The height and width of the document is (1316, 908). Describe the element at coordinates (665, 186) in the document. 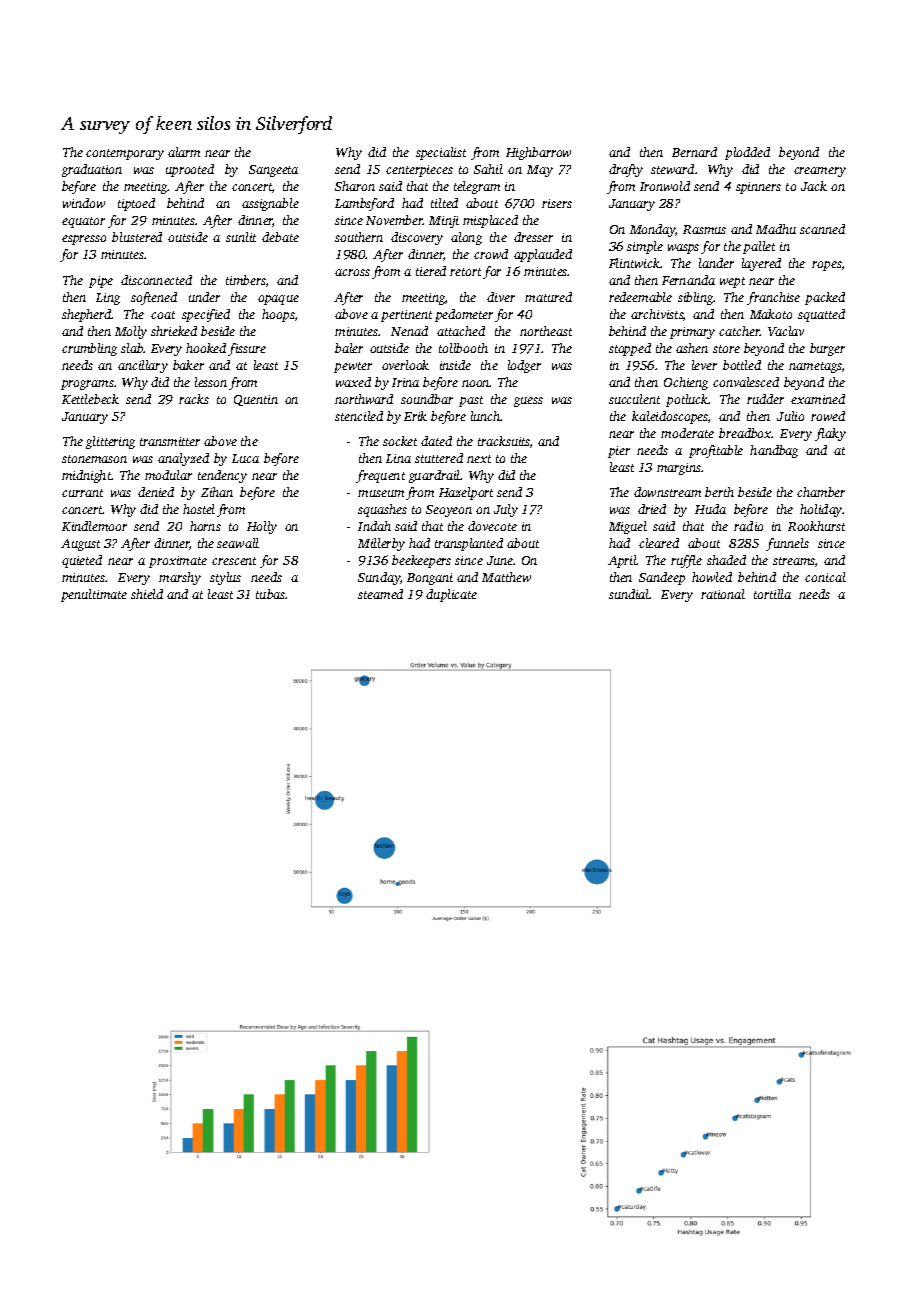

I see `Ironwold` at that location.
